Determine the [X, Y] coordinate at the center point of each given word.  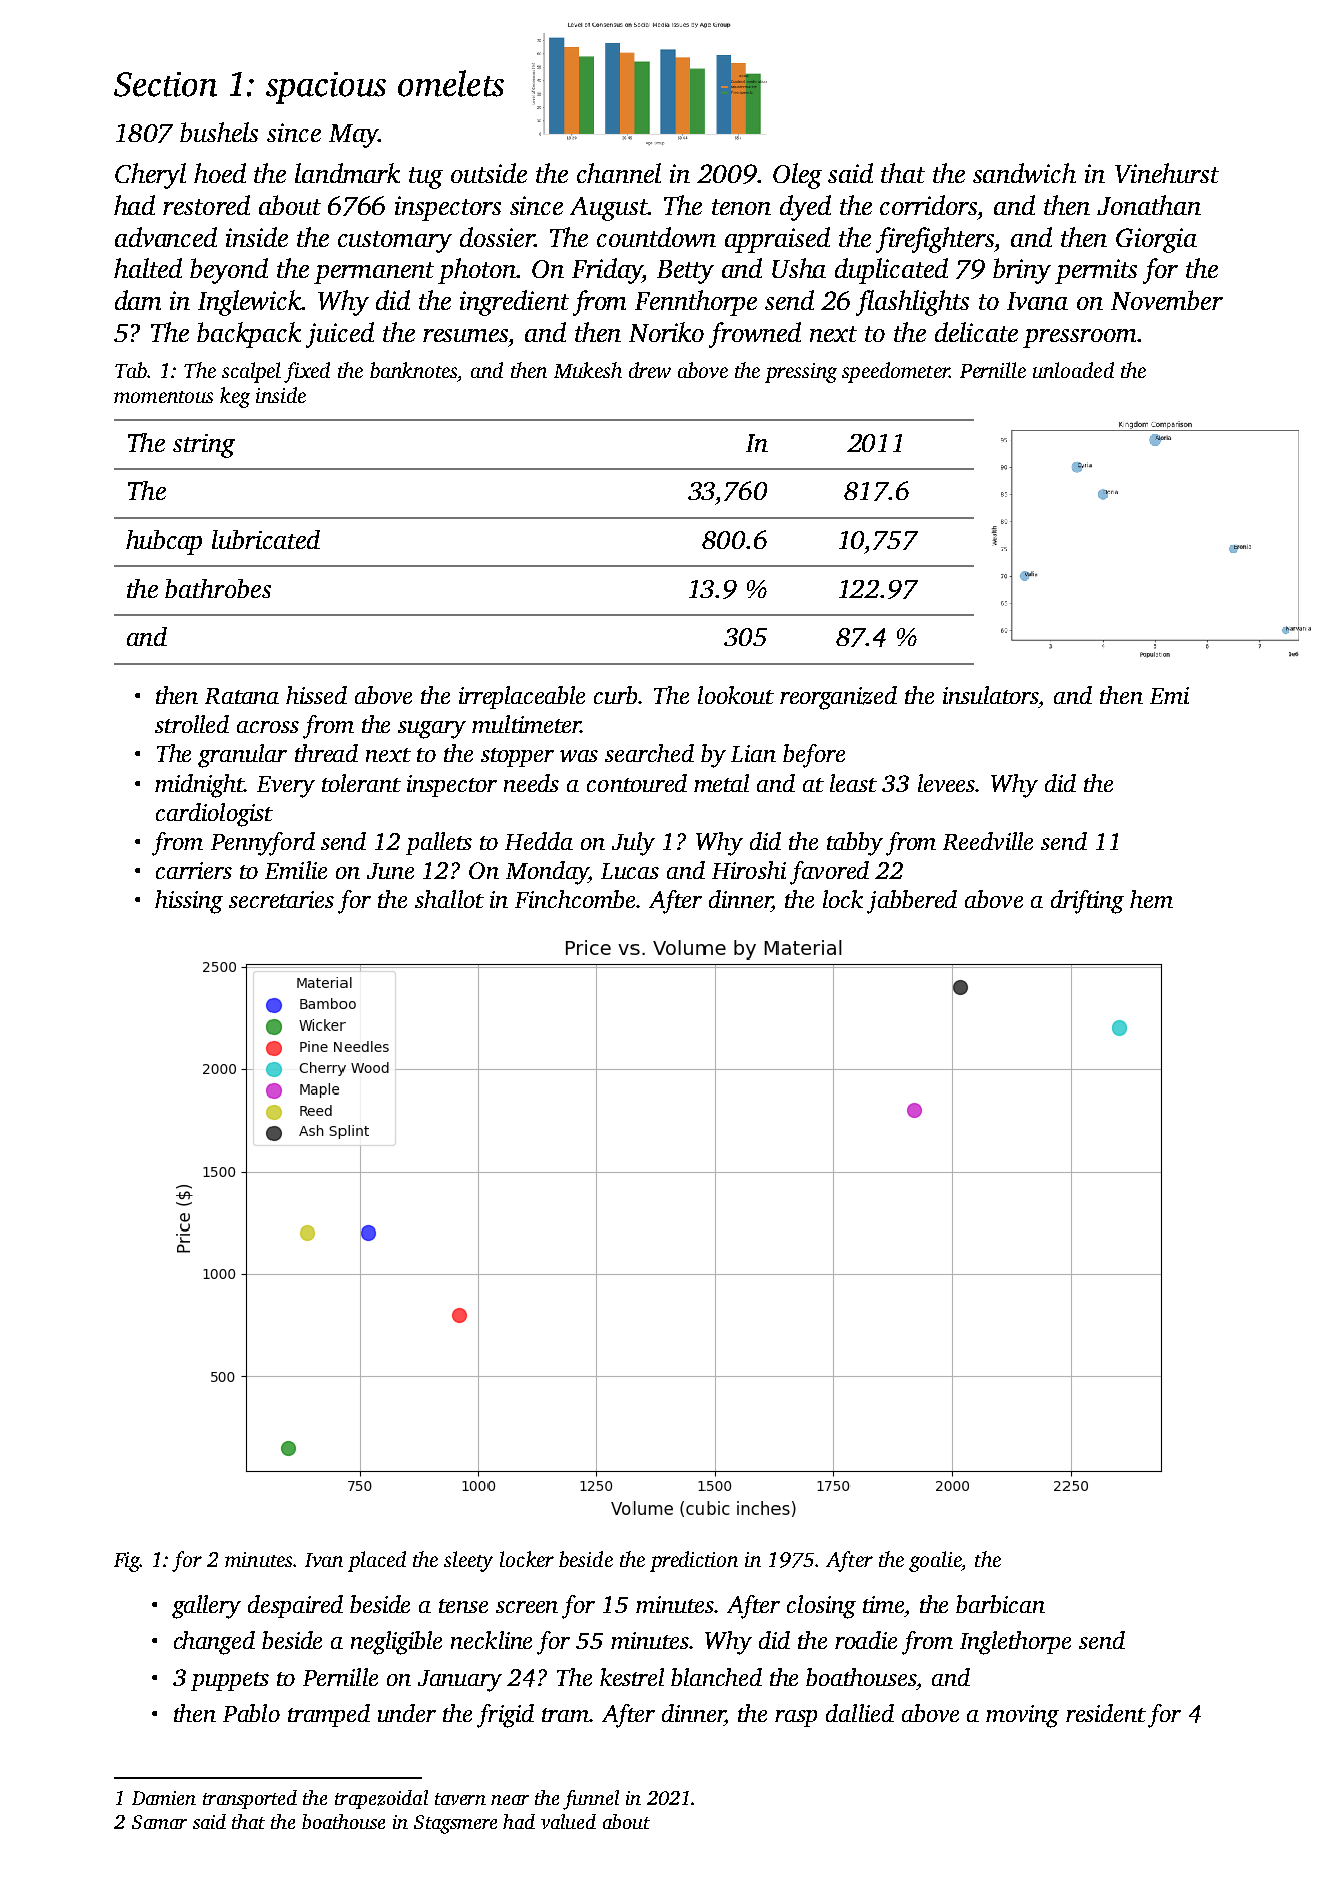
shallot [449, 899]
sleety [468, 1561]
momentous [163, 397]
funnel [591, 1800]
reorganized [838, 698]
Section [165, 84]
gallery [206, 1607]
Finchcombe [575, 899]
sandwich [1024, 173]
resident [1106, 1713]
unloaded [1073, 370]
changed [214, 1643]
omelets [451, 83]
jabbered [912, 902]
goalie [935, 1561]
